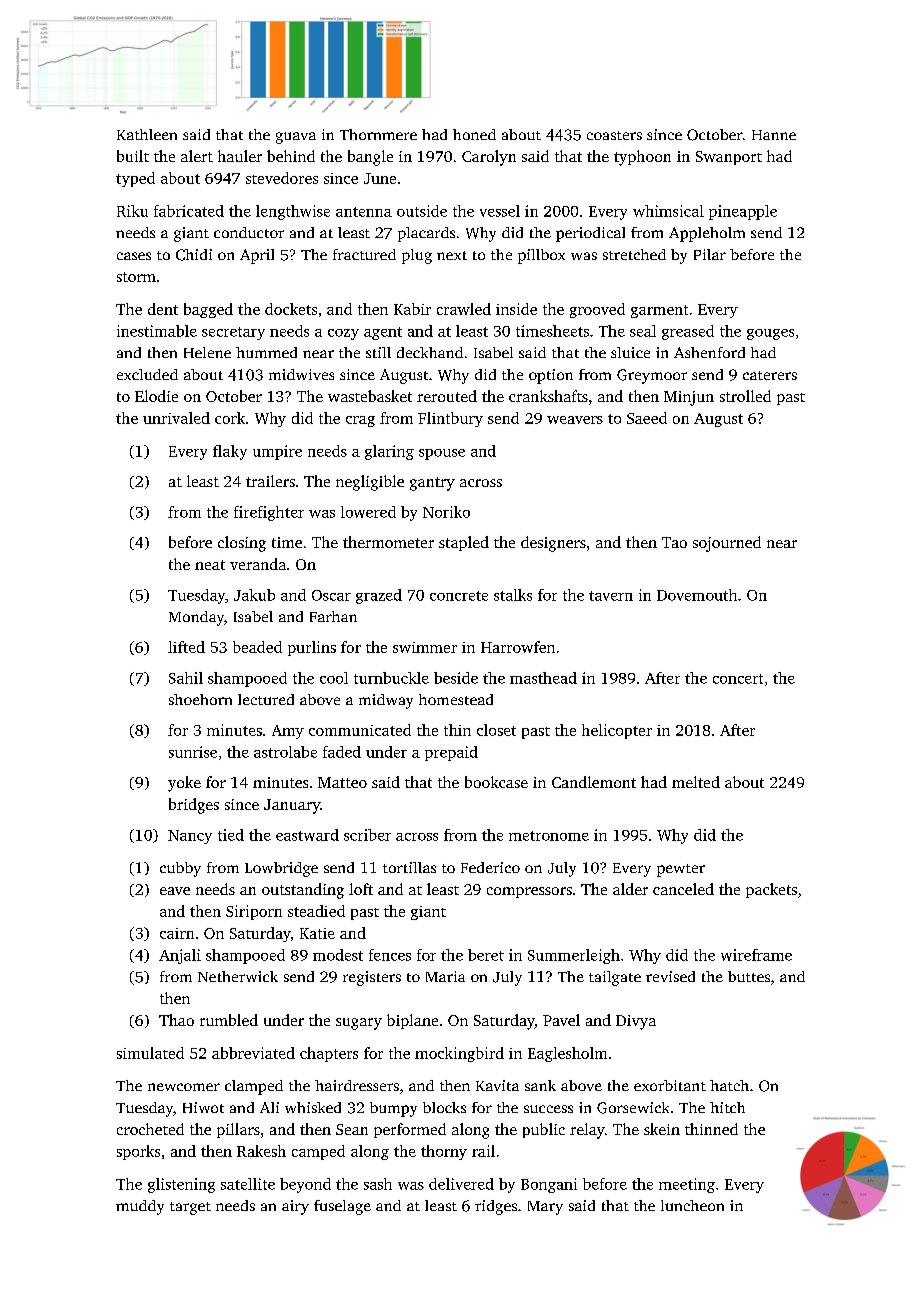 This screenshot has height=1308, width=924. Describe the element at coordinates (176, 418) in the screenshot. I see `unrivaled` at that location.
